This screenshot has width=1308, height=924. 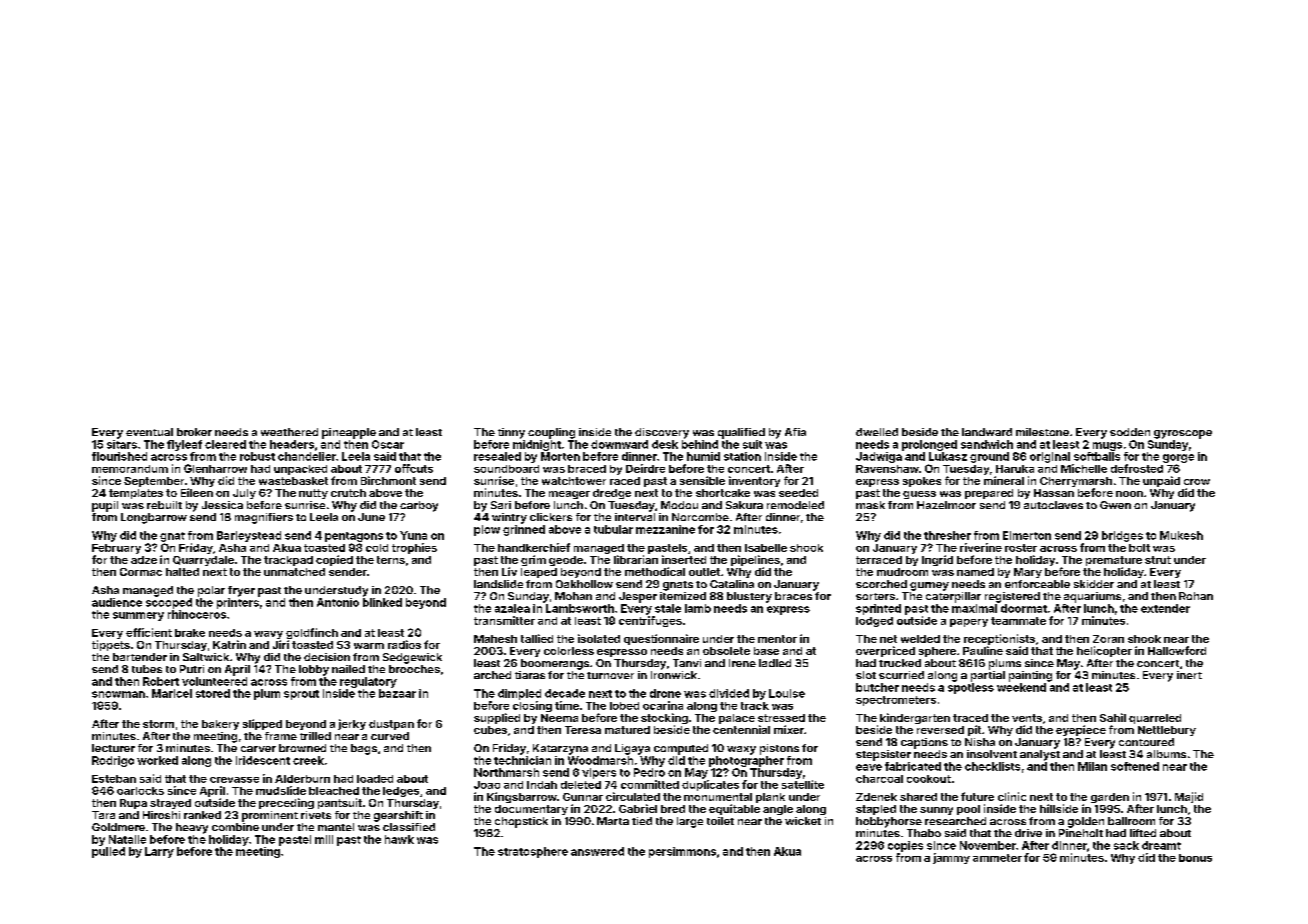 What do you see at coordinates (338, 602) in the screenshot?
I see `Antonio` at bounding box center [338, 602].
